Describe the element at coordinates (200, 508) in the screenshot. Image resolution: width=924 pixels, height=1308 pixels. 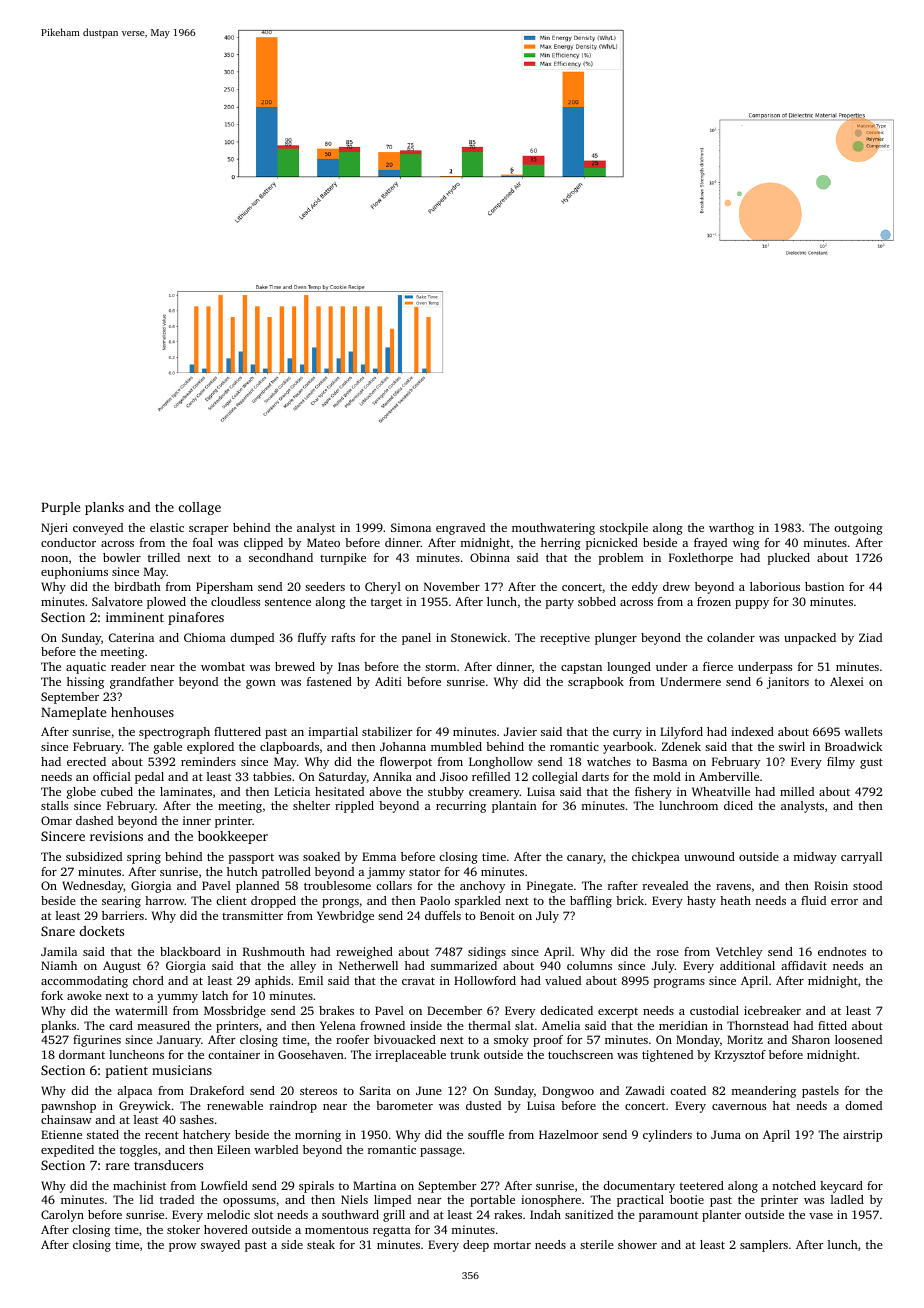
I see `collage` at that location.
